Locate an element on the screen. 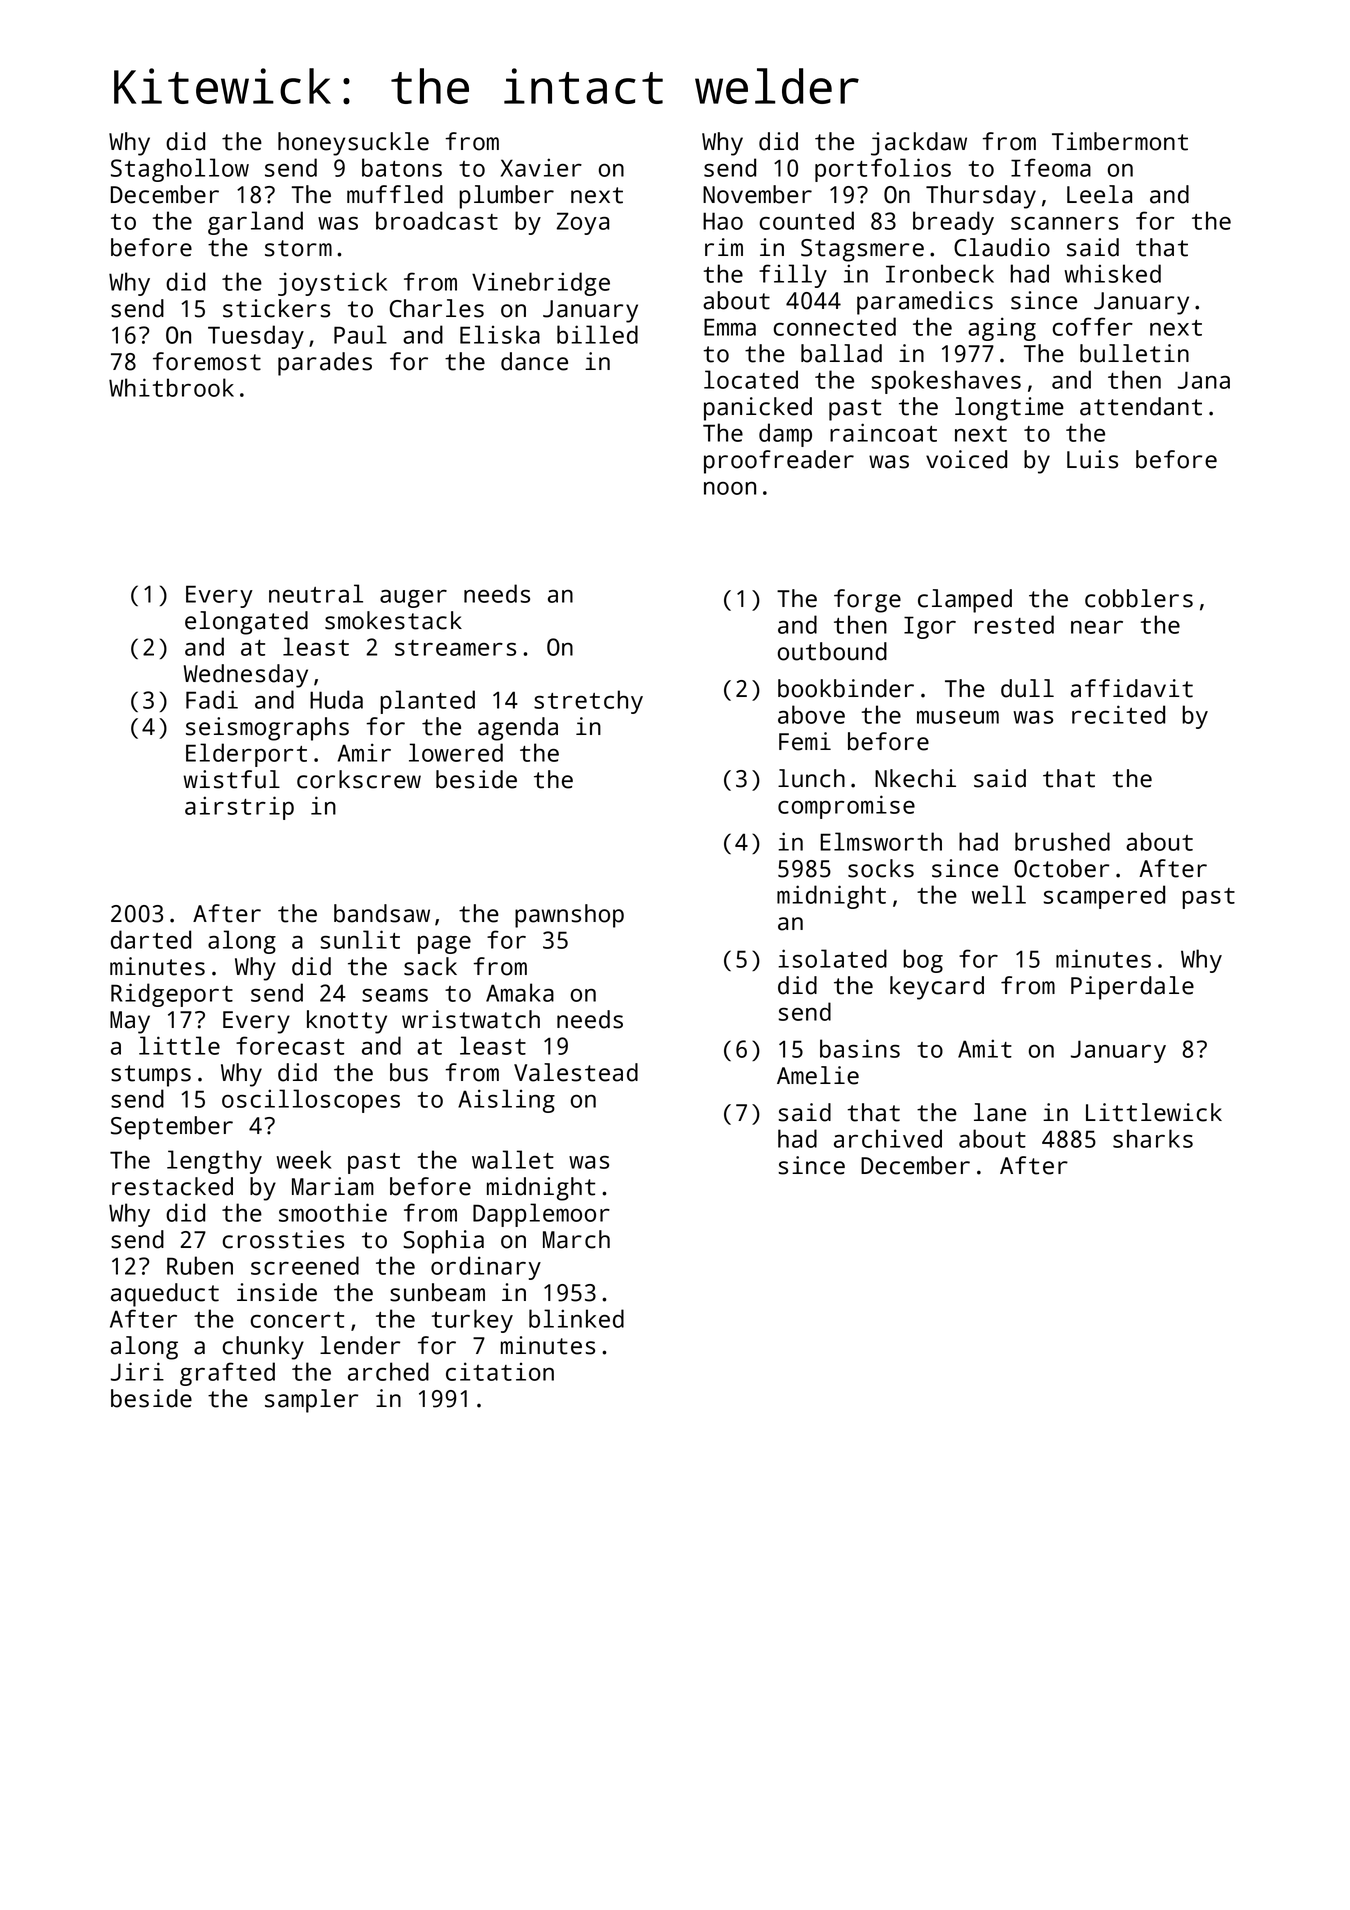  Ruben is located at coordinates (200, 1265).
